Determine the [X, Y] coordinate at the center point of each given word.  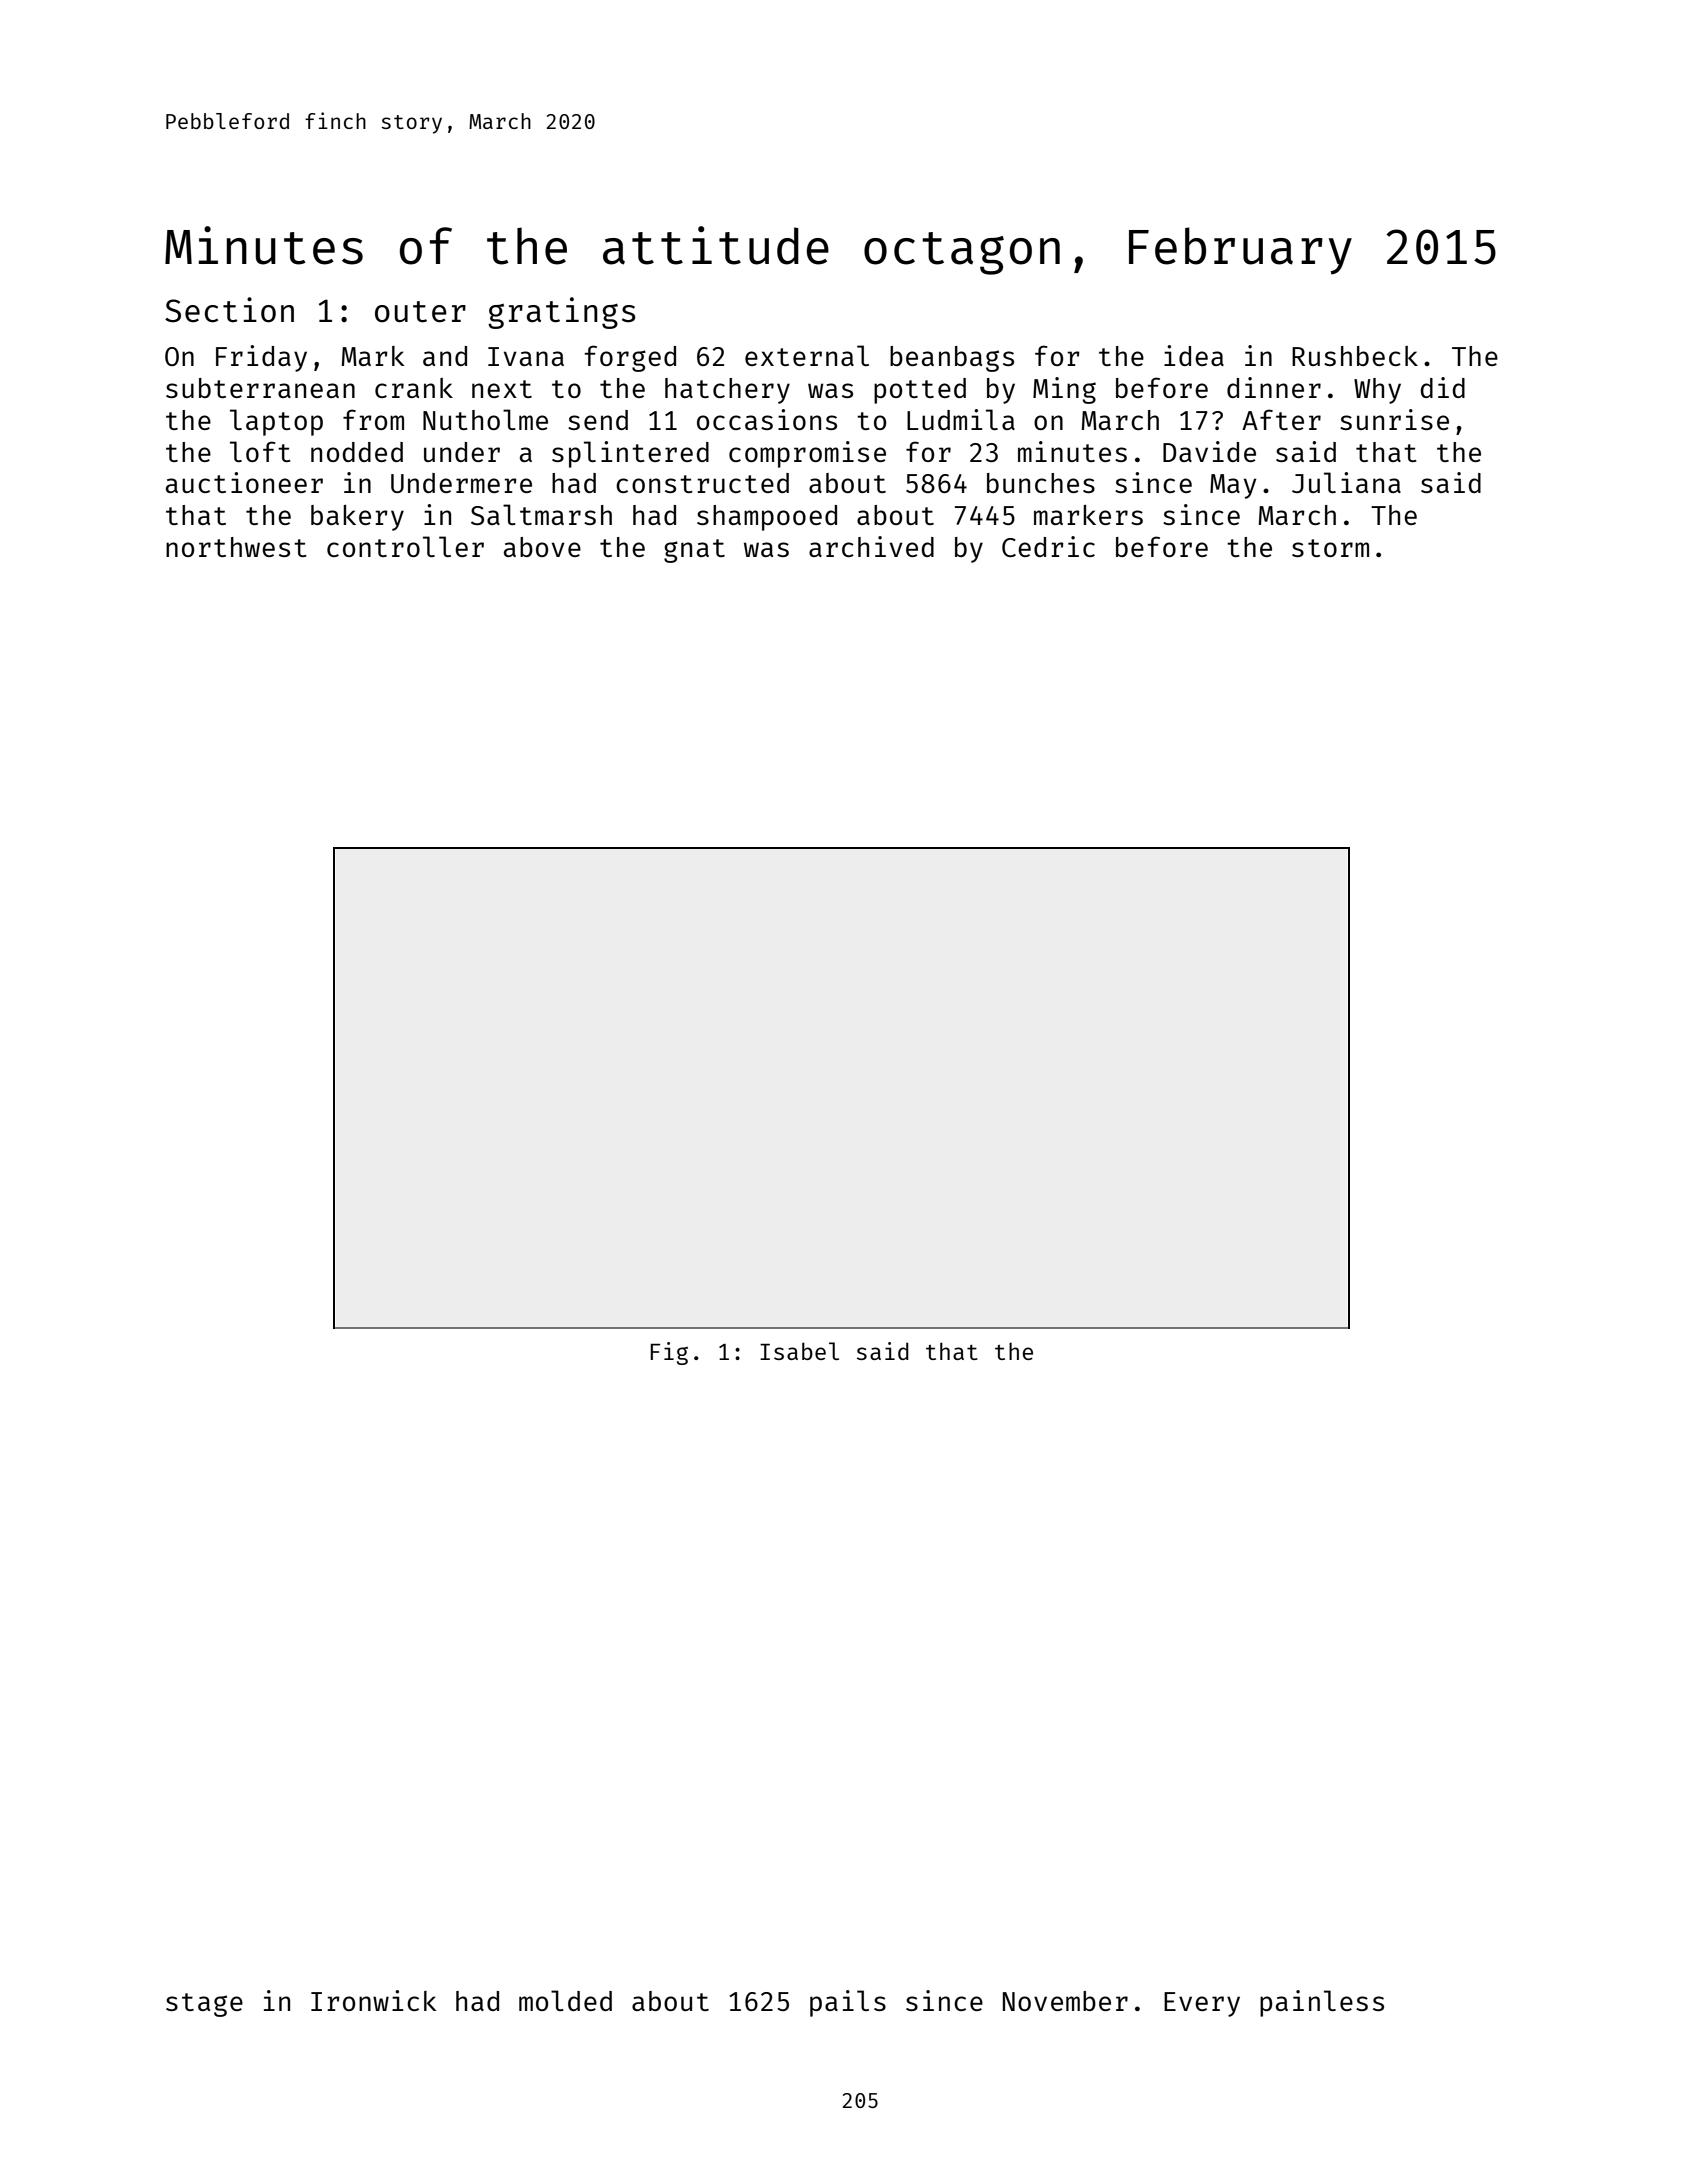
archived [871, 546]
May [1233, 486]
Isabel [799, 1351]
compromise [807, 454]
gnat [694, 551]
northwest [236, 547]
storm [1330, 548]
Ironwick [374, 2000]
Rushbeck [1355, 356]
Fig [669, 1353]
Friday [261, 358]
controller [405, 546]
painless [1322, 2003]
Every [1202, 2004]
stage [204, 2005]
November [1065, 2001]
